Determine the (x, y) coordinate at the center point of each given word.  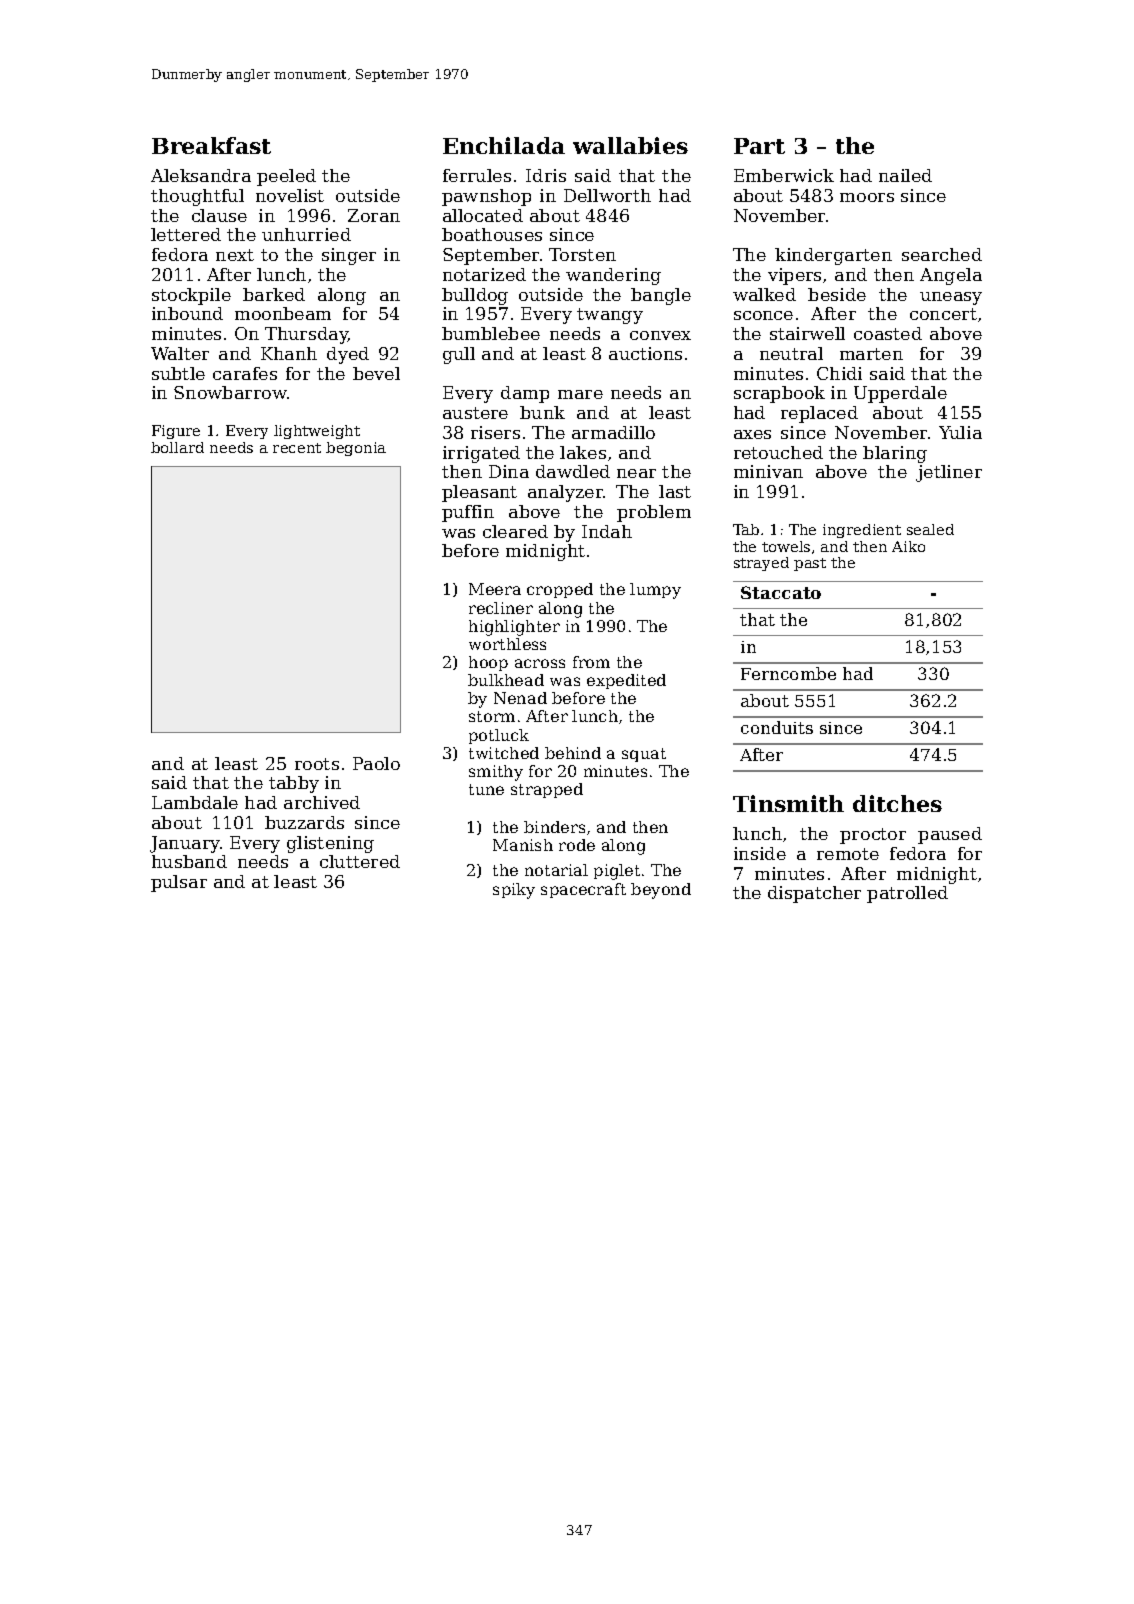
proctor (873, 836)
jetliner (949, 473)
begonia (356, 449)
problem (654, 513)
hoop (488, 663)
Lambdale (195, 802)
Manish (523, 845)
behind (573, 753)
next (235, 255)
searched (942, 254)
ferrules (477, 175)
